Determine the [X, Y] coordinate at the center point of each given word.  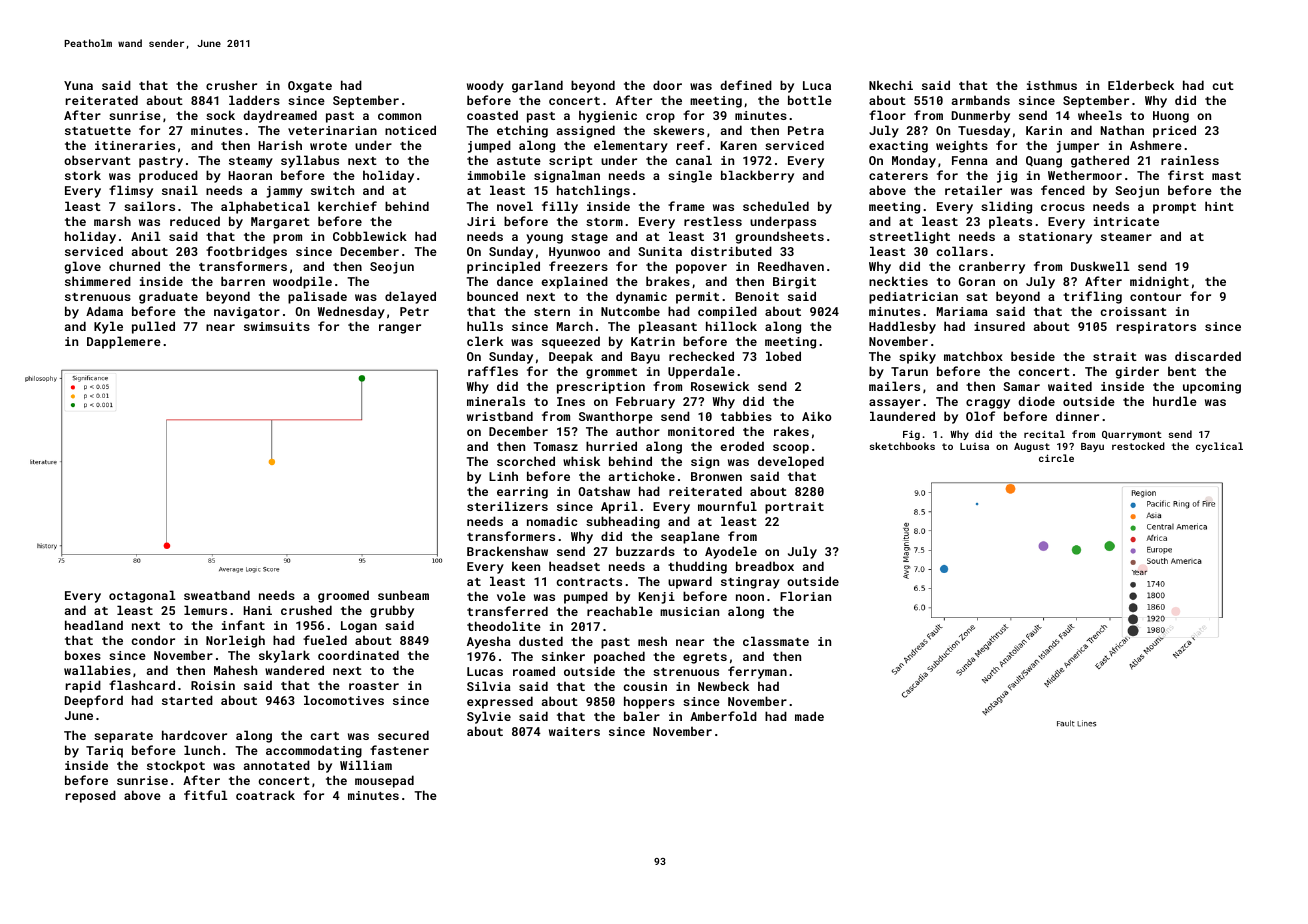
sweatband [217, 595]
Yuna [78, 85]
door [667, 85]
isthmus [1052, 85]
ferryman [757, 672]
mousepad [384, 781]
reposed [91, 796]
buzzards [645, 551]
